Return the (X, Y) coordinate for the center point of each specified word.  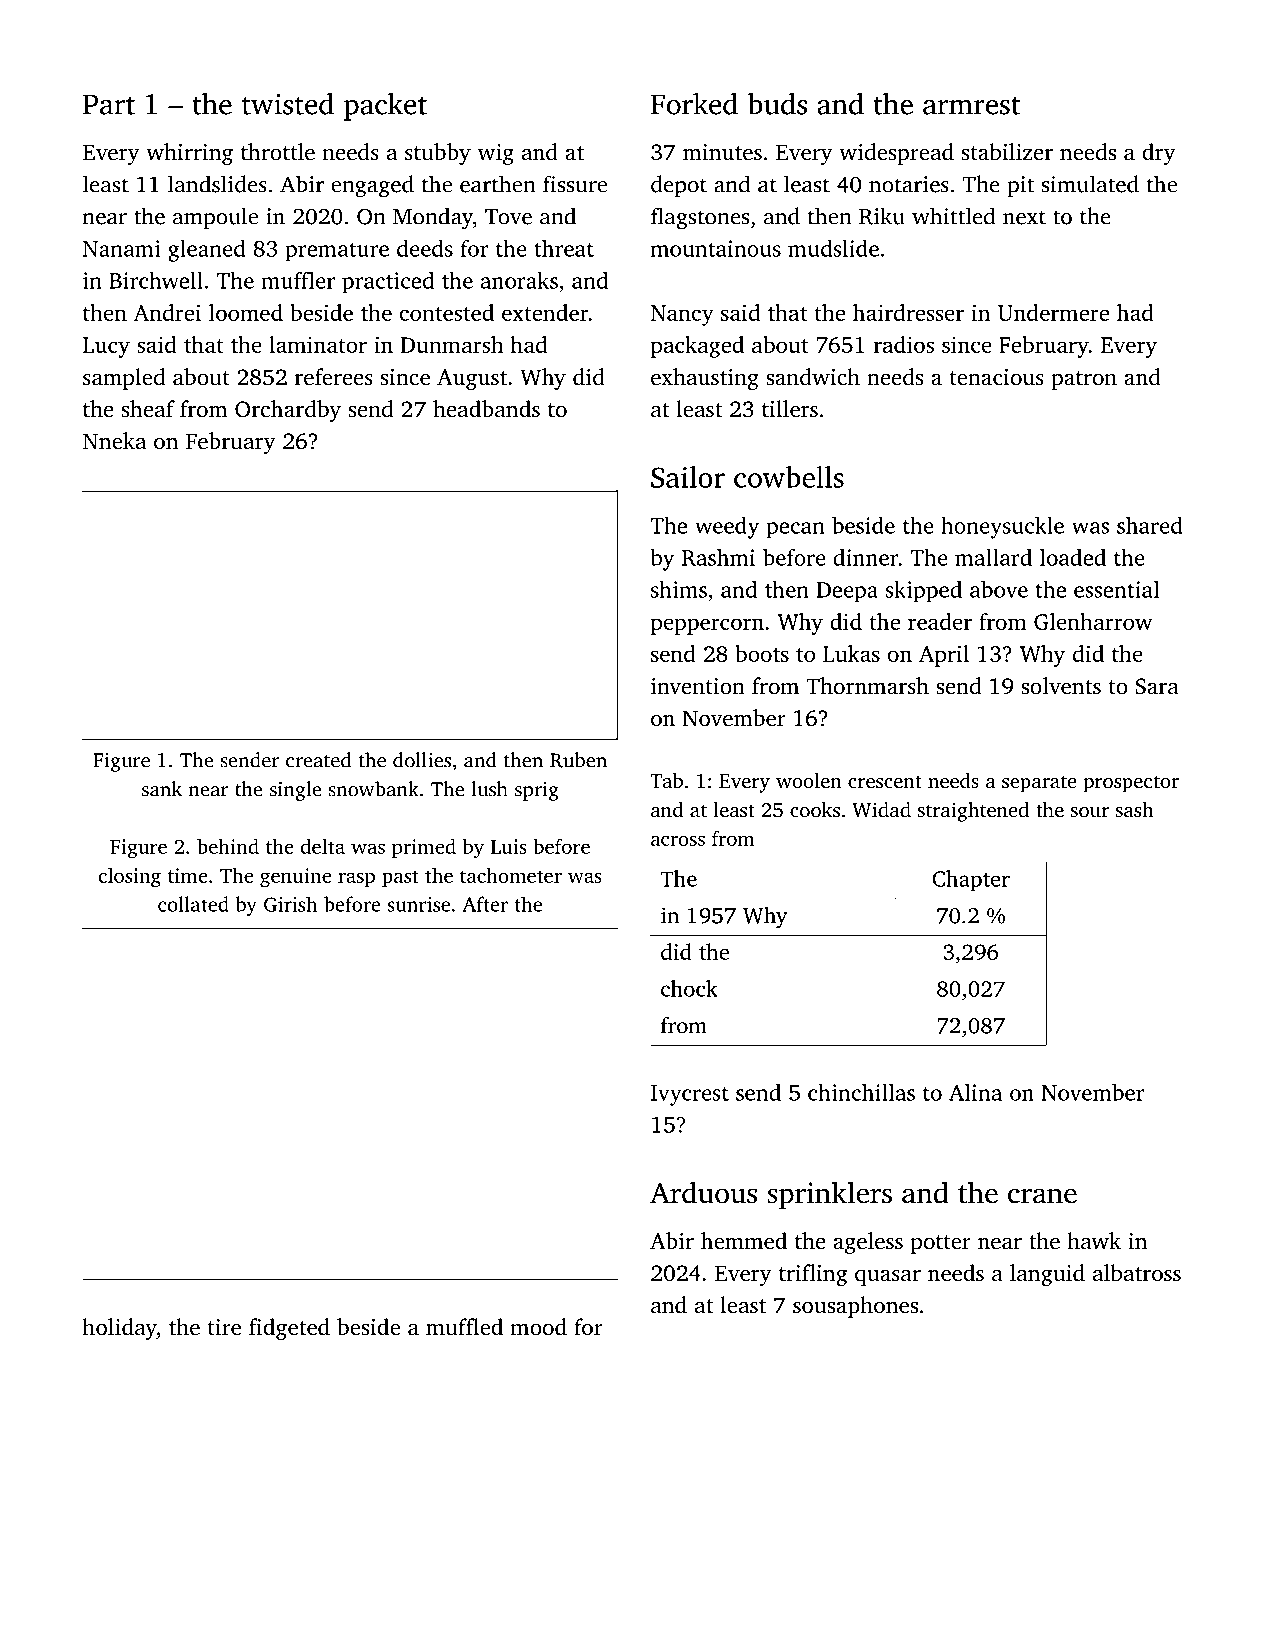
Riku (882, 216)
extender (545, 312)
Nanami (121, 248)
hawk (1094, 1240)
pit (1020, 186)
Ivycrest (690, 1095)
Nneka (114, 440)
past (400, 878)
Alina (975, 1092)
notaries (909, 184)
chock (689, 988)
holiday (119, 1329)
